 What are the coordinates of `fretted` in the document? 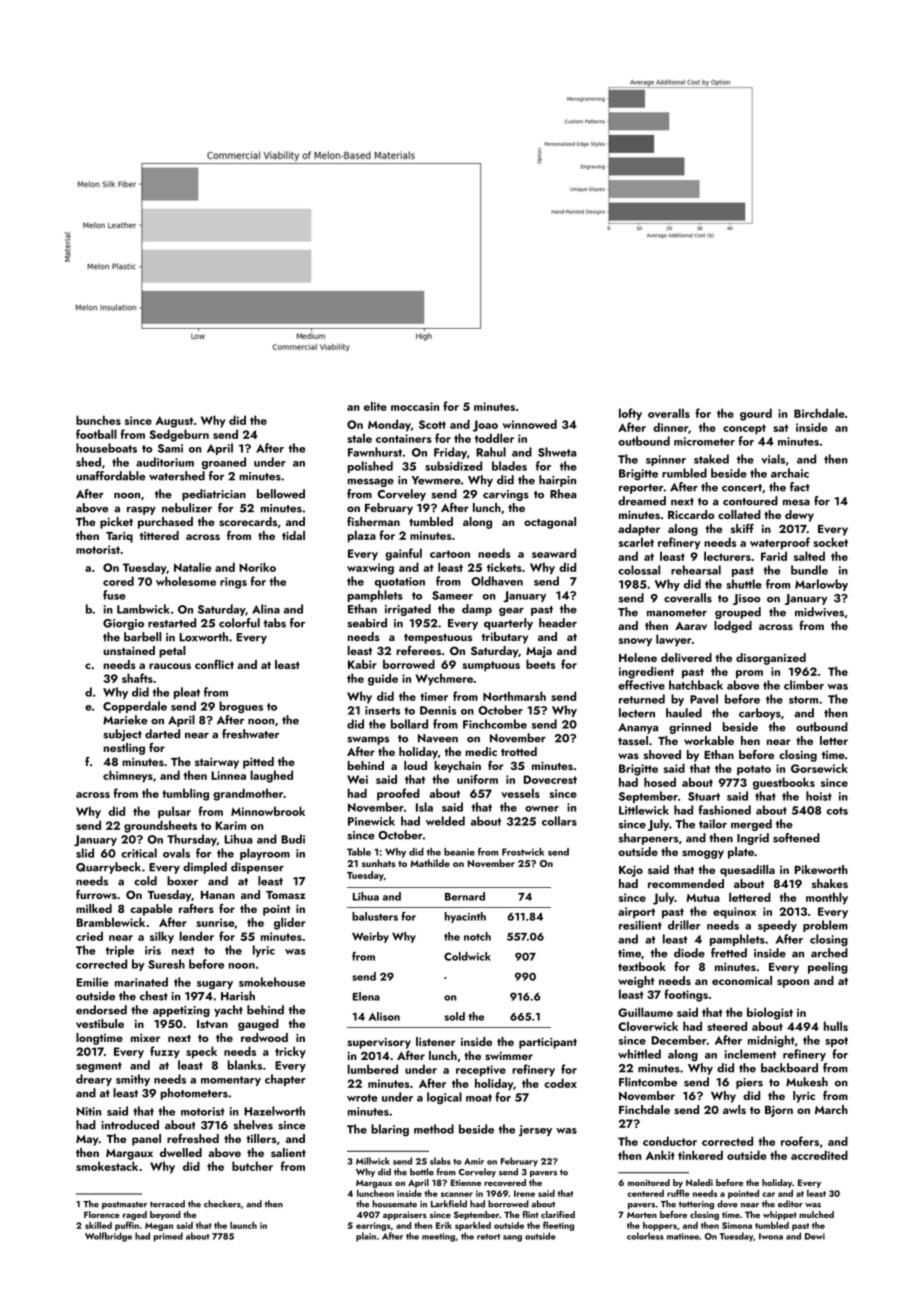 It's located at (729, 953).
